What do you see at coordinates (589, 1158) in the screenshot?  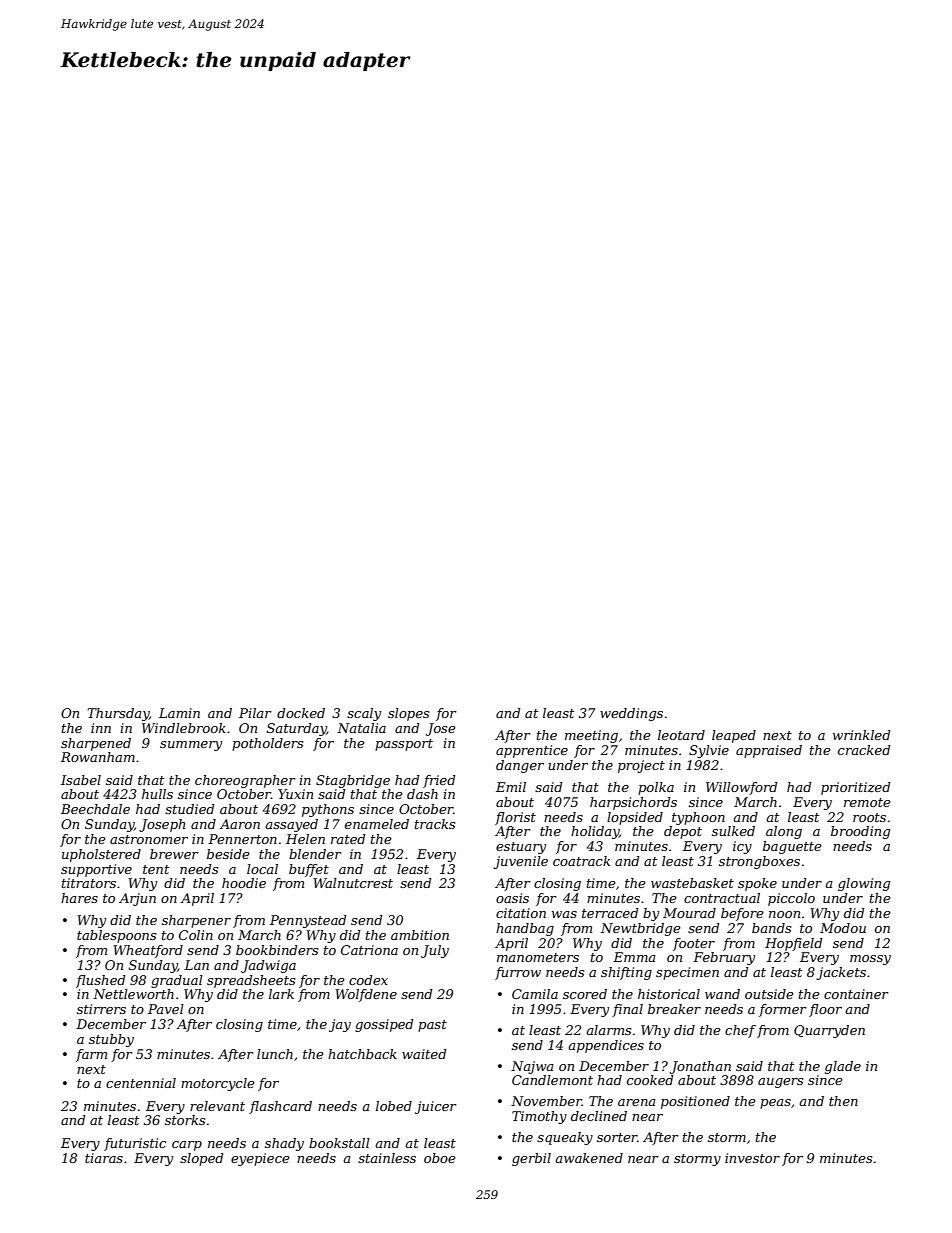 I see `awakened` at bounding box center [589, 1158].
